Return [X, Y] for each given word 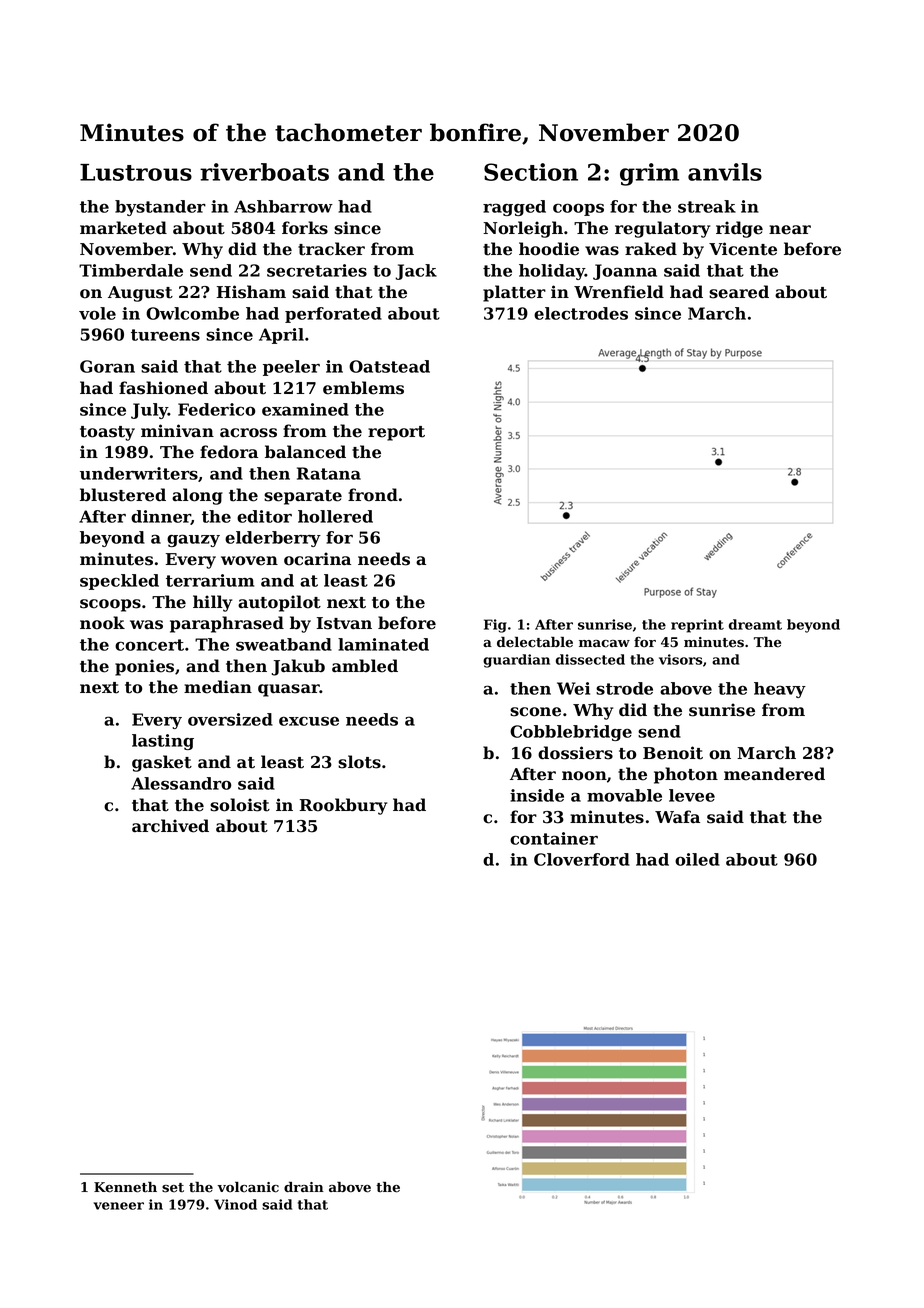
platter [514, 293]
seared [739, 292]
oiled [697, 859]
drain [304, 1186]
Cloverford [582, 859]
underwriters [139, 473]
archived [170, 826]
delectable [535, 642]
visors [680, 659]
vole [97, 313]
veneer [119, 1206]
